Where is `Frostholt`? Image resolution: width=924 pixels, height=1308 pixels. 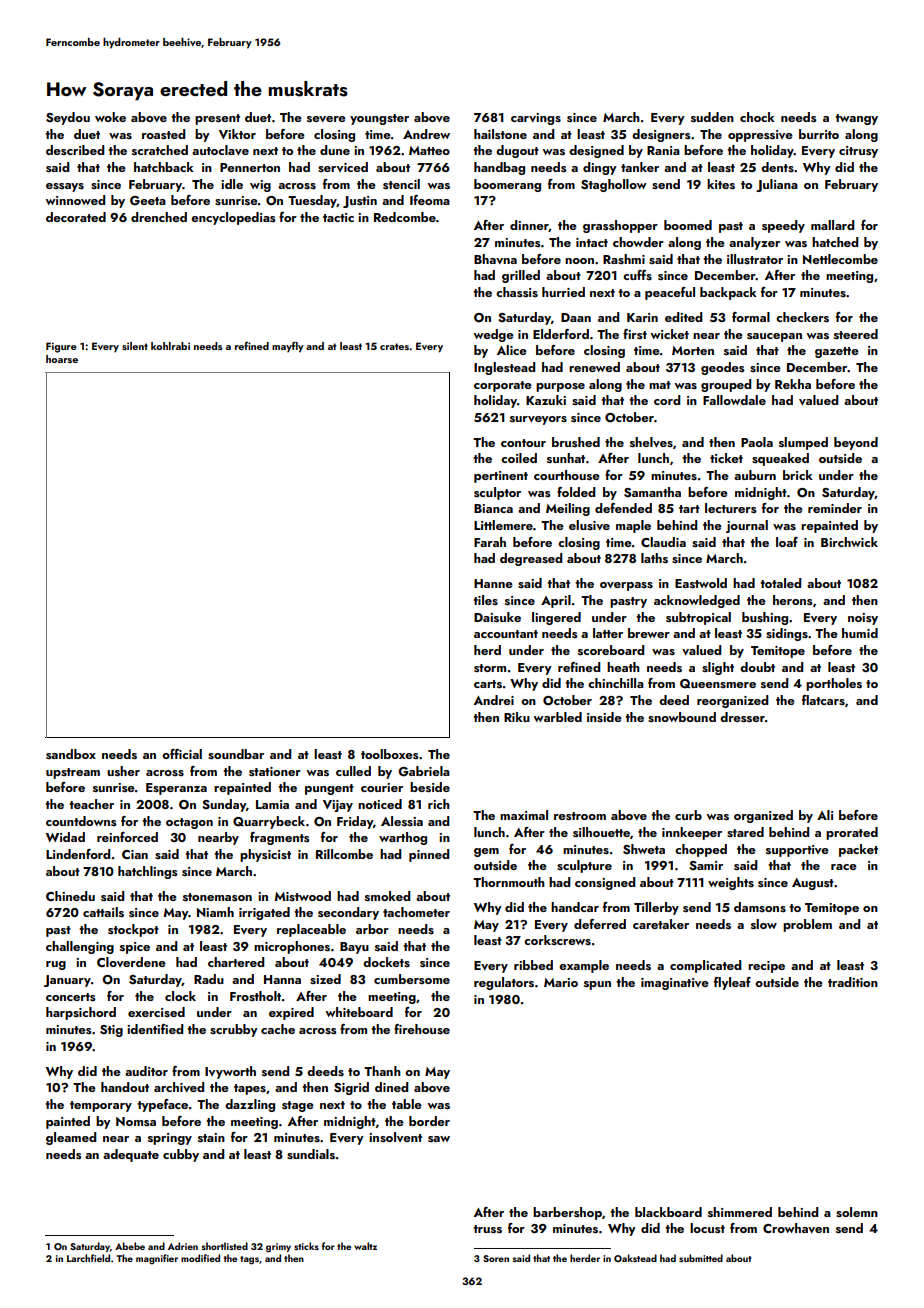 Frostholt is located at coordinates (255, 996).
